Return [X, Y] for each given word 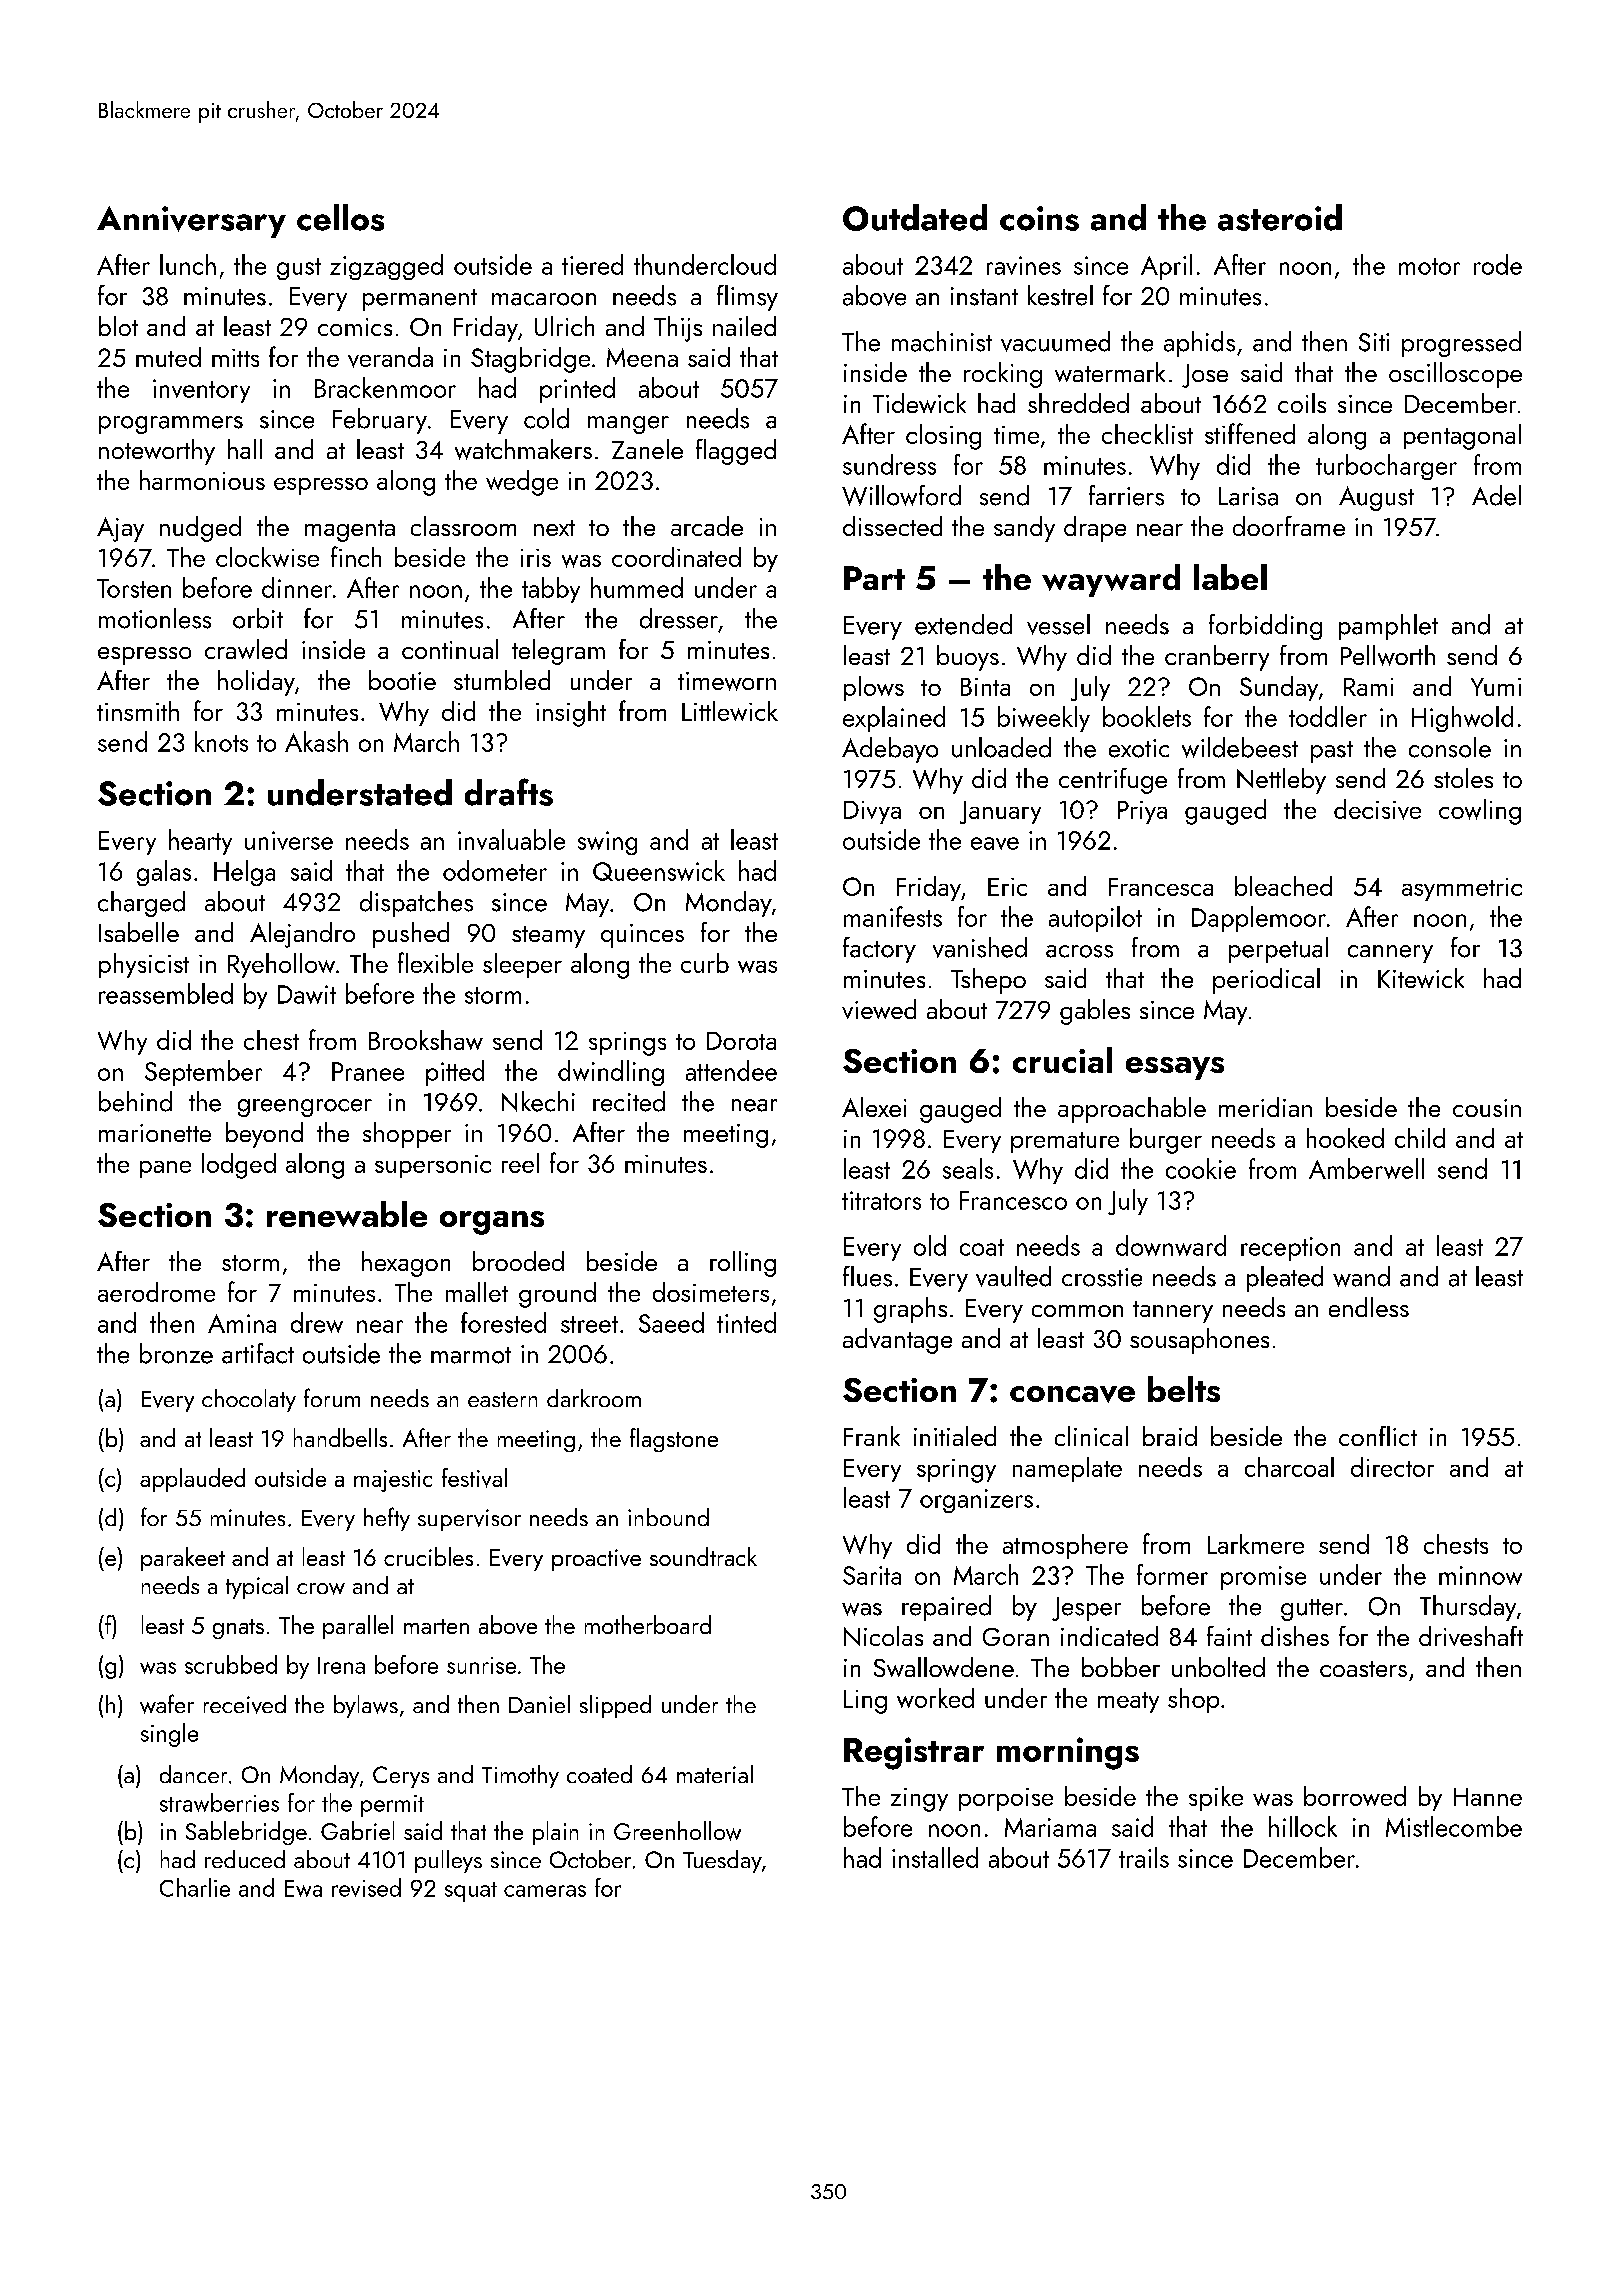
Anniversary [191, 222]
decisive [1377, 809]
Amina [242, 1323]
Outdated [915, 217]
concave [1072, 1394]
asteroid [1280, 217]
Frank [872, 1436]
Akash [316, 741]
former [1172, 1574]
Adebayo [890, 750]
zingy [919, 1800]
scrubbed [231, 1664]
